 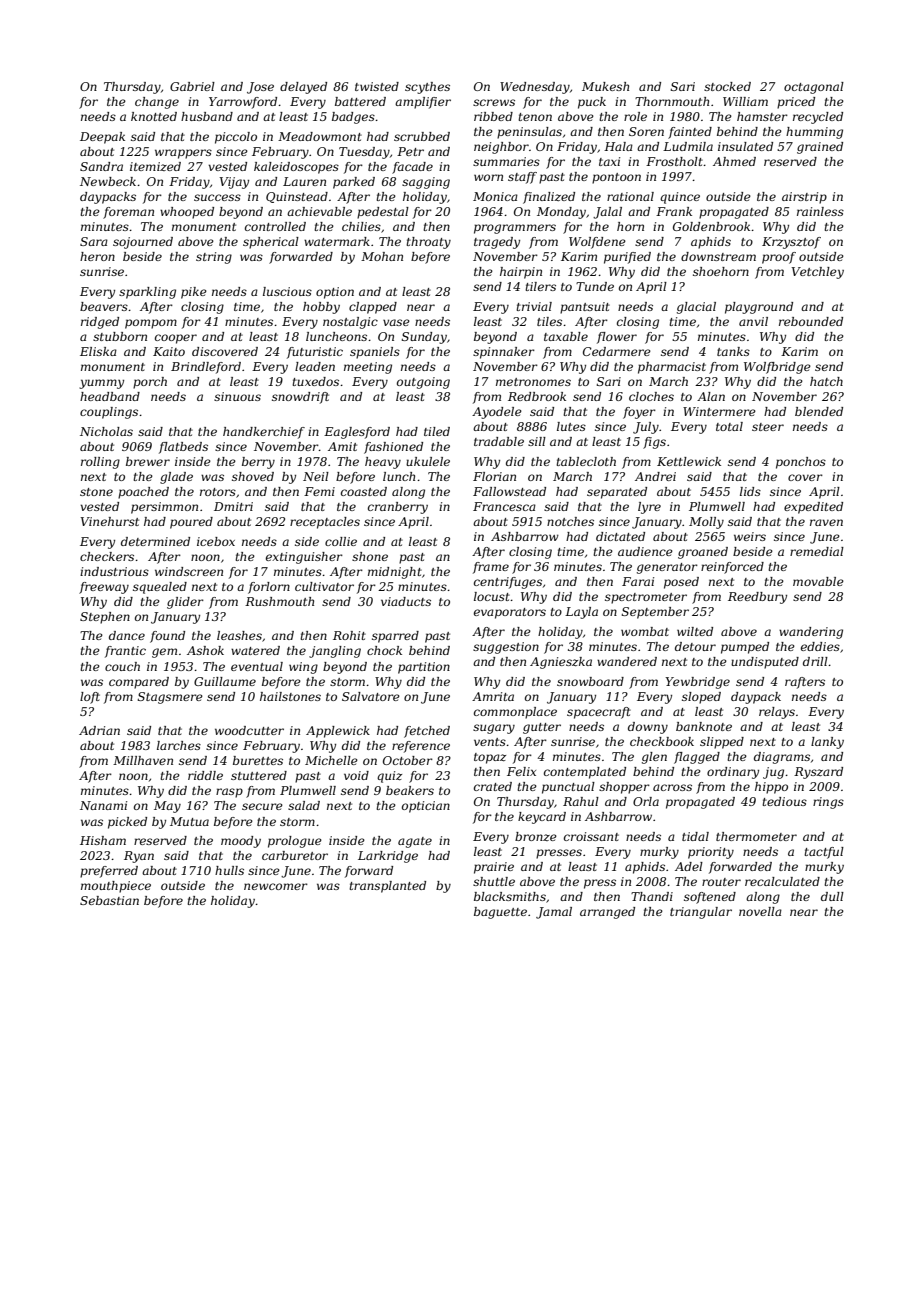 What do you see at coordinates (672, 368) in the page?
I see `pharmacist` at bounding box center [672, 368].
